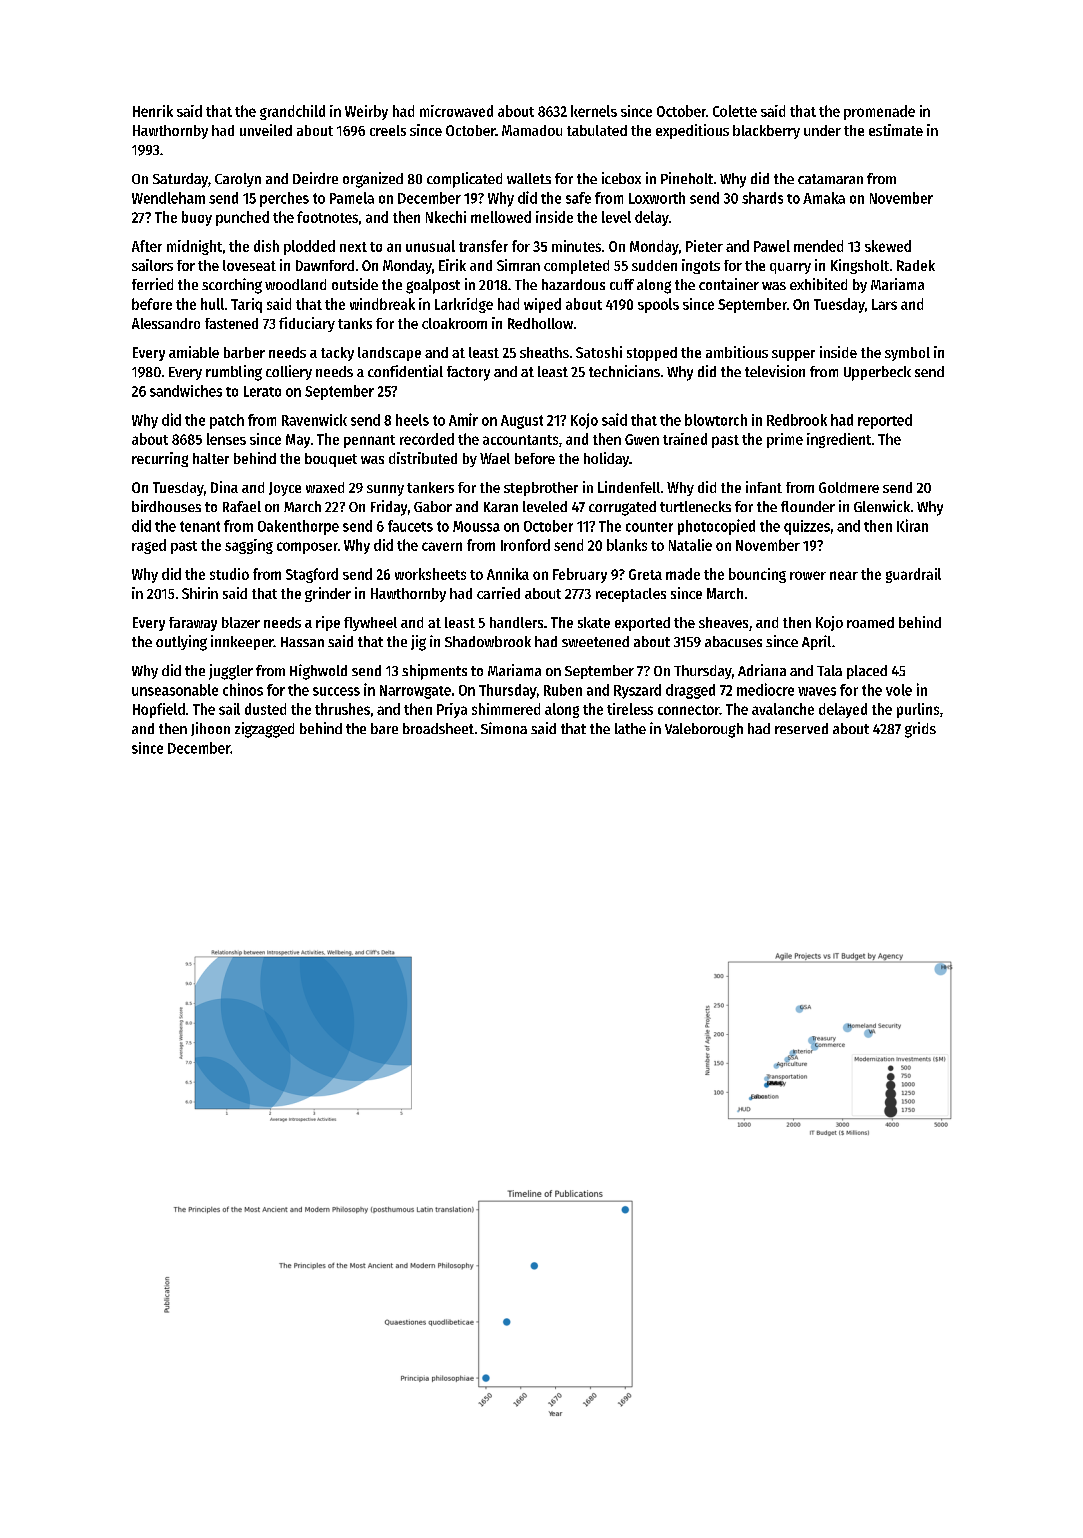 This screenshot has height=1538, width=1083. I want to click on recurring, so click(160, 459).
